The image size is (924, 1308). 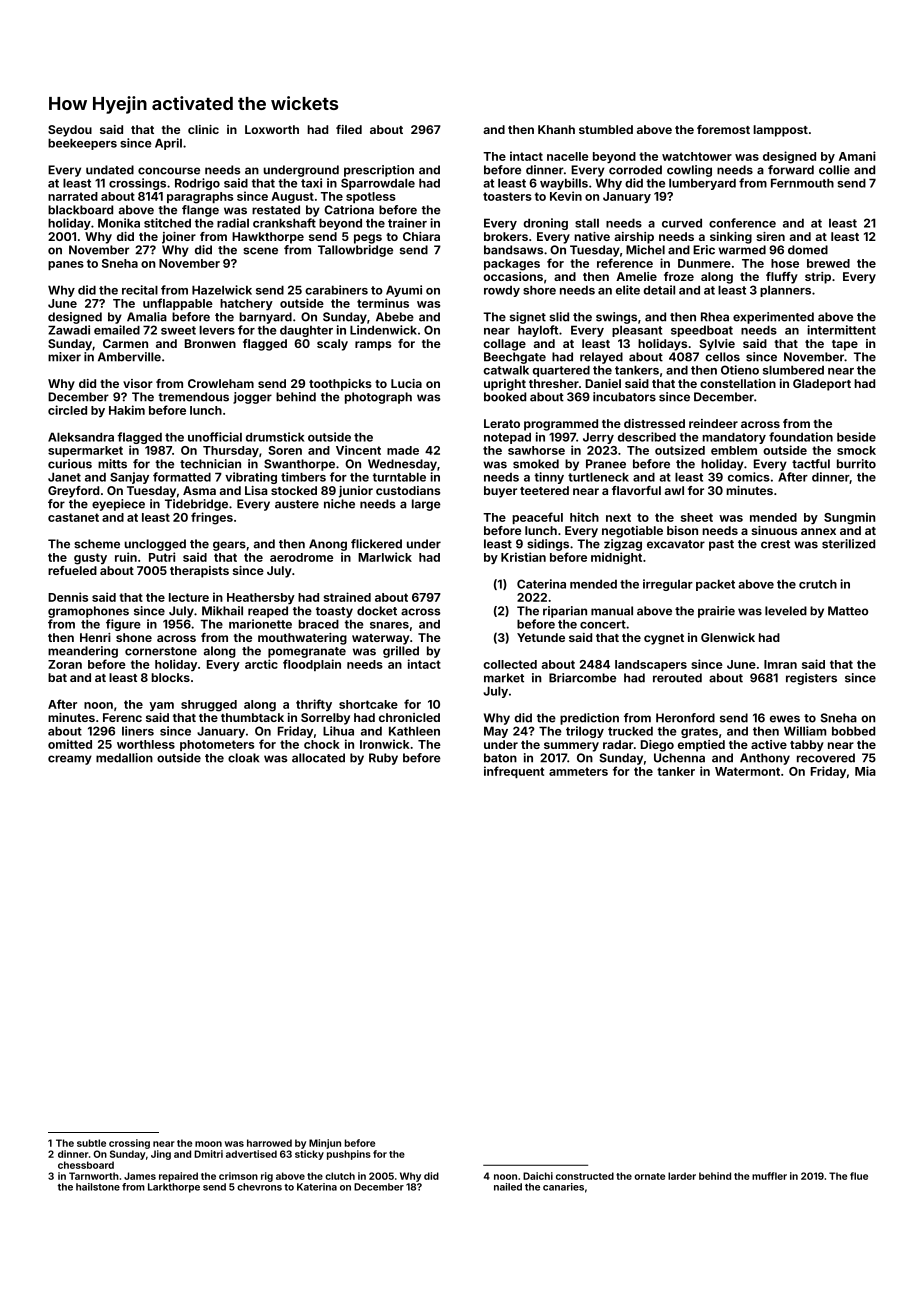 What do you see at coordinates (383, 759) in the document?
I see `Ruby` at bounding box center [383, 759].
